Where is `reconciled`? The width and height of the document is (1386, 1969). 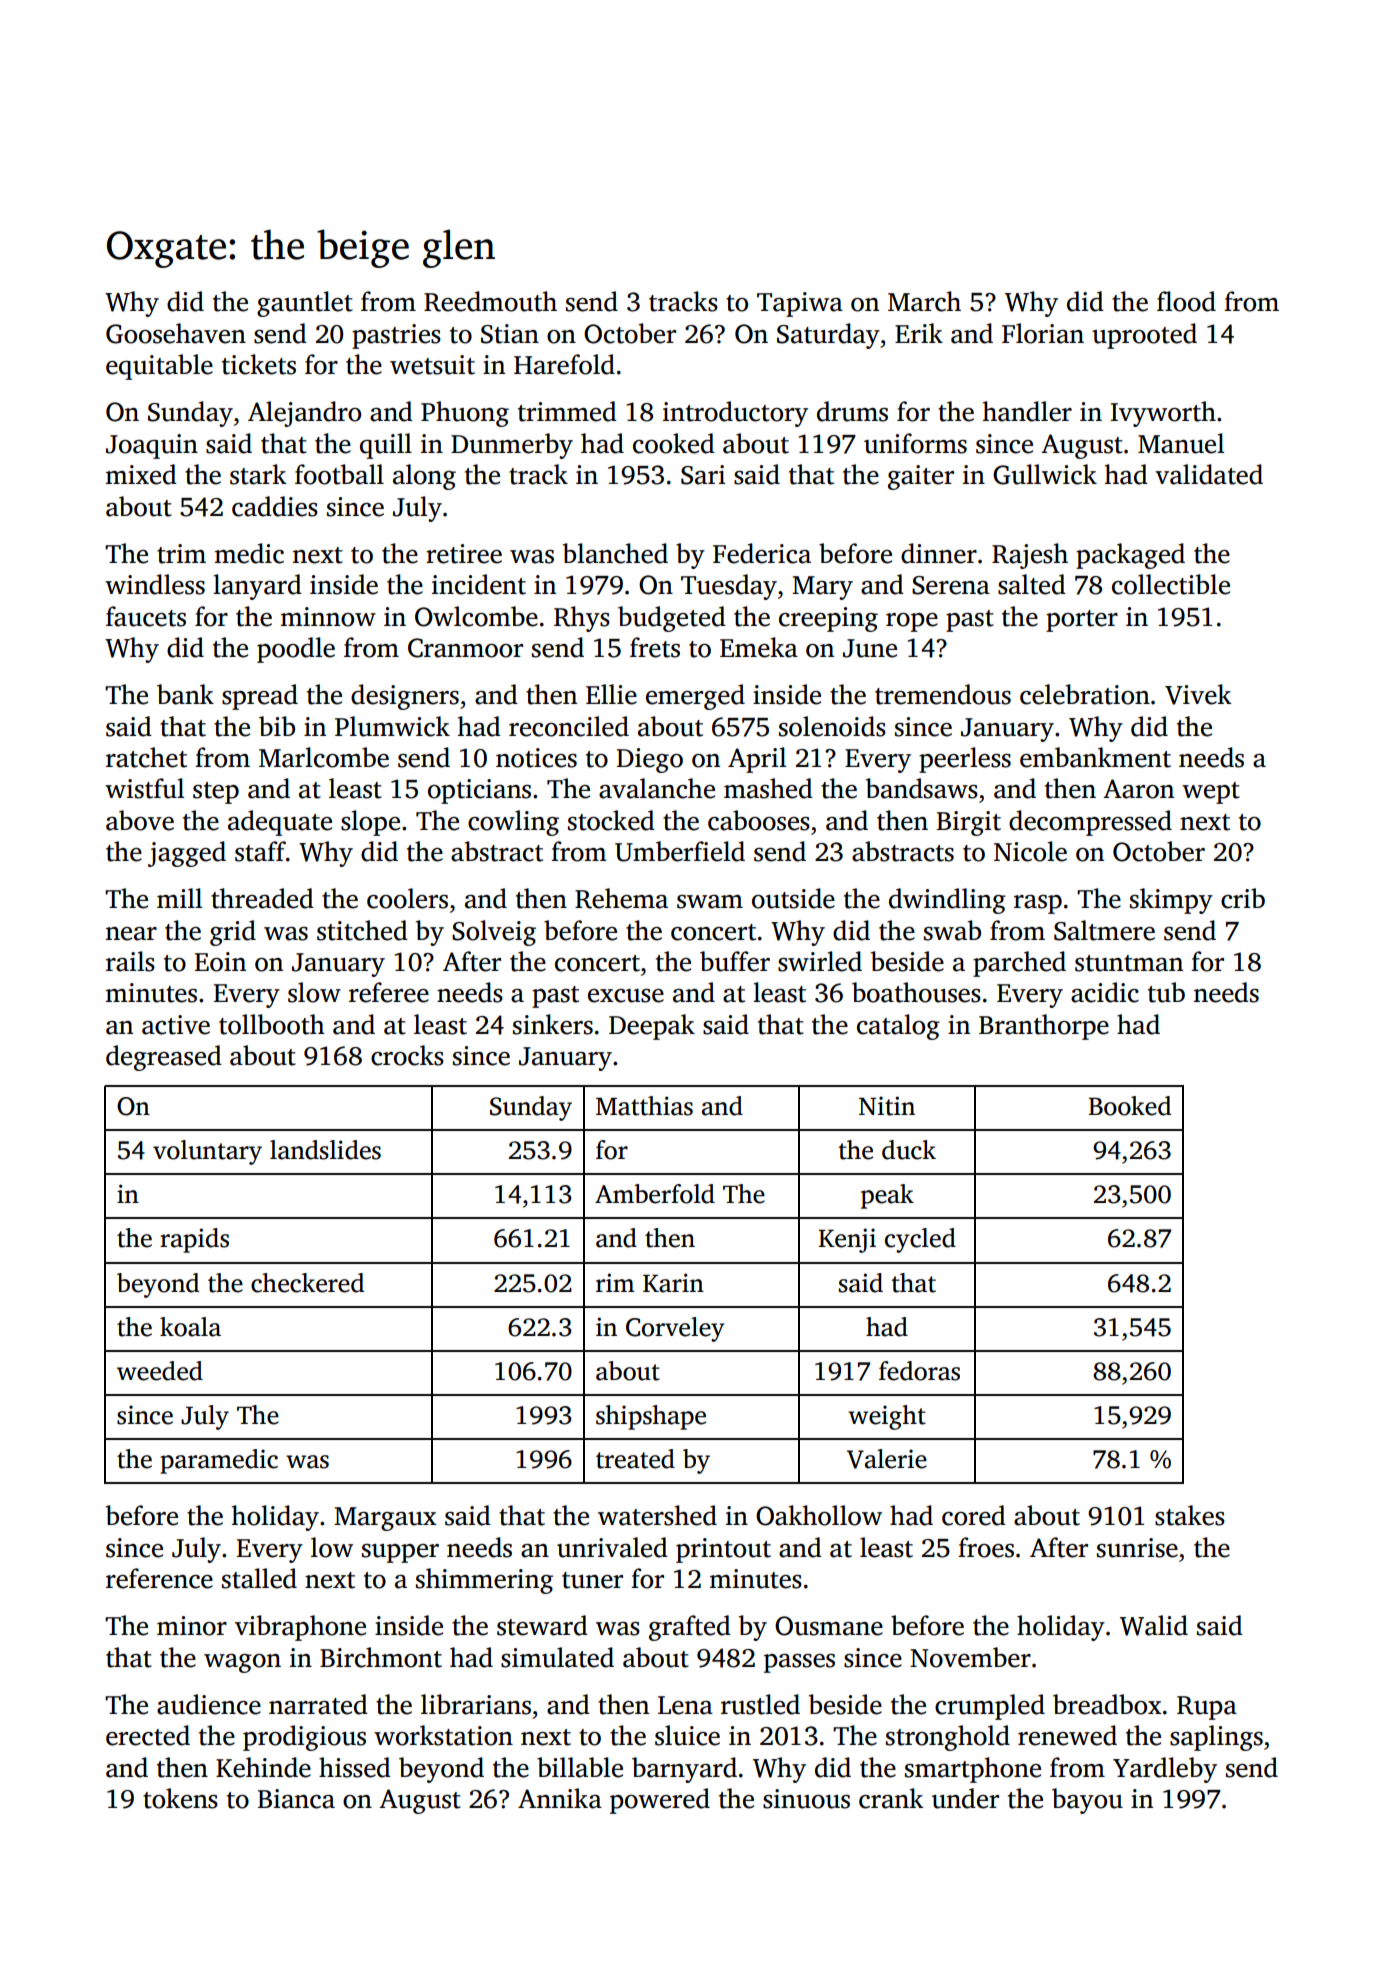 reconciled is located at coordinates (569, 726).
